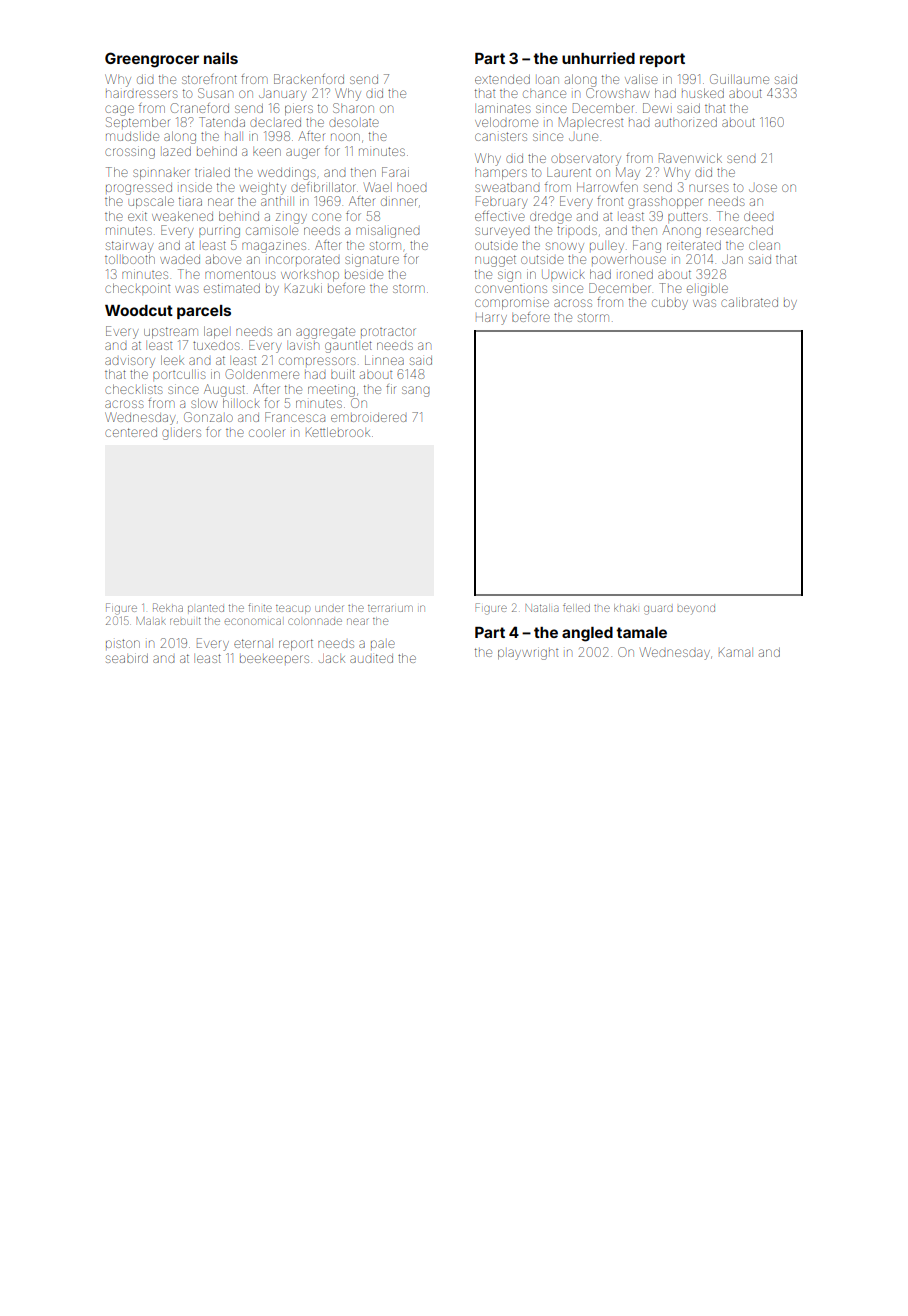  Describe the element at coordinates (262, 374) in the document. I see `Goldenmere` at that location.
